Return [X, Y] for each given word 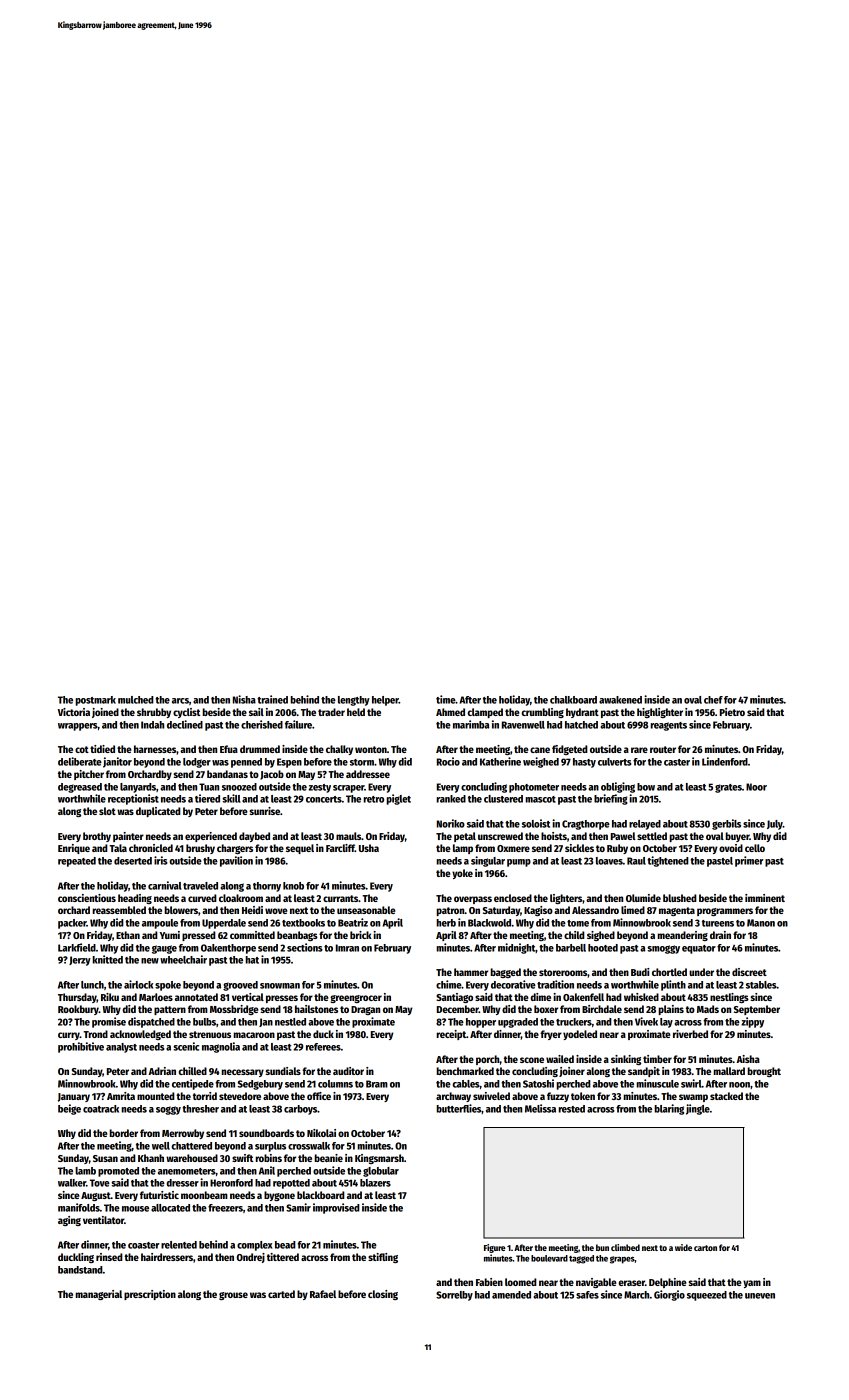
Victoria [74, 712]
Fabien [489, 1282]
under [701, 972]
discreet [749, 972]
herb [446, 923]
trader [331, 712]
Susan [105, 1158]
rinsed [109, 1257]
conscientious [87, 898]
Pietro [732, 712]
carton [705, 1248]
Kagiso [538, 911]
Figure [495, 1248]
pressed [198, 936]
